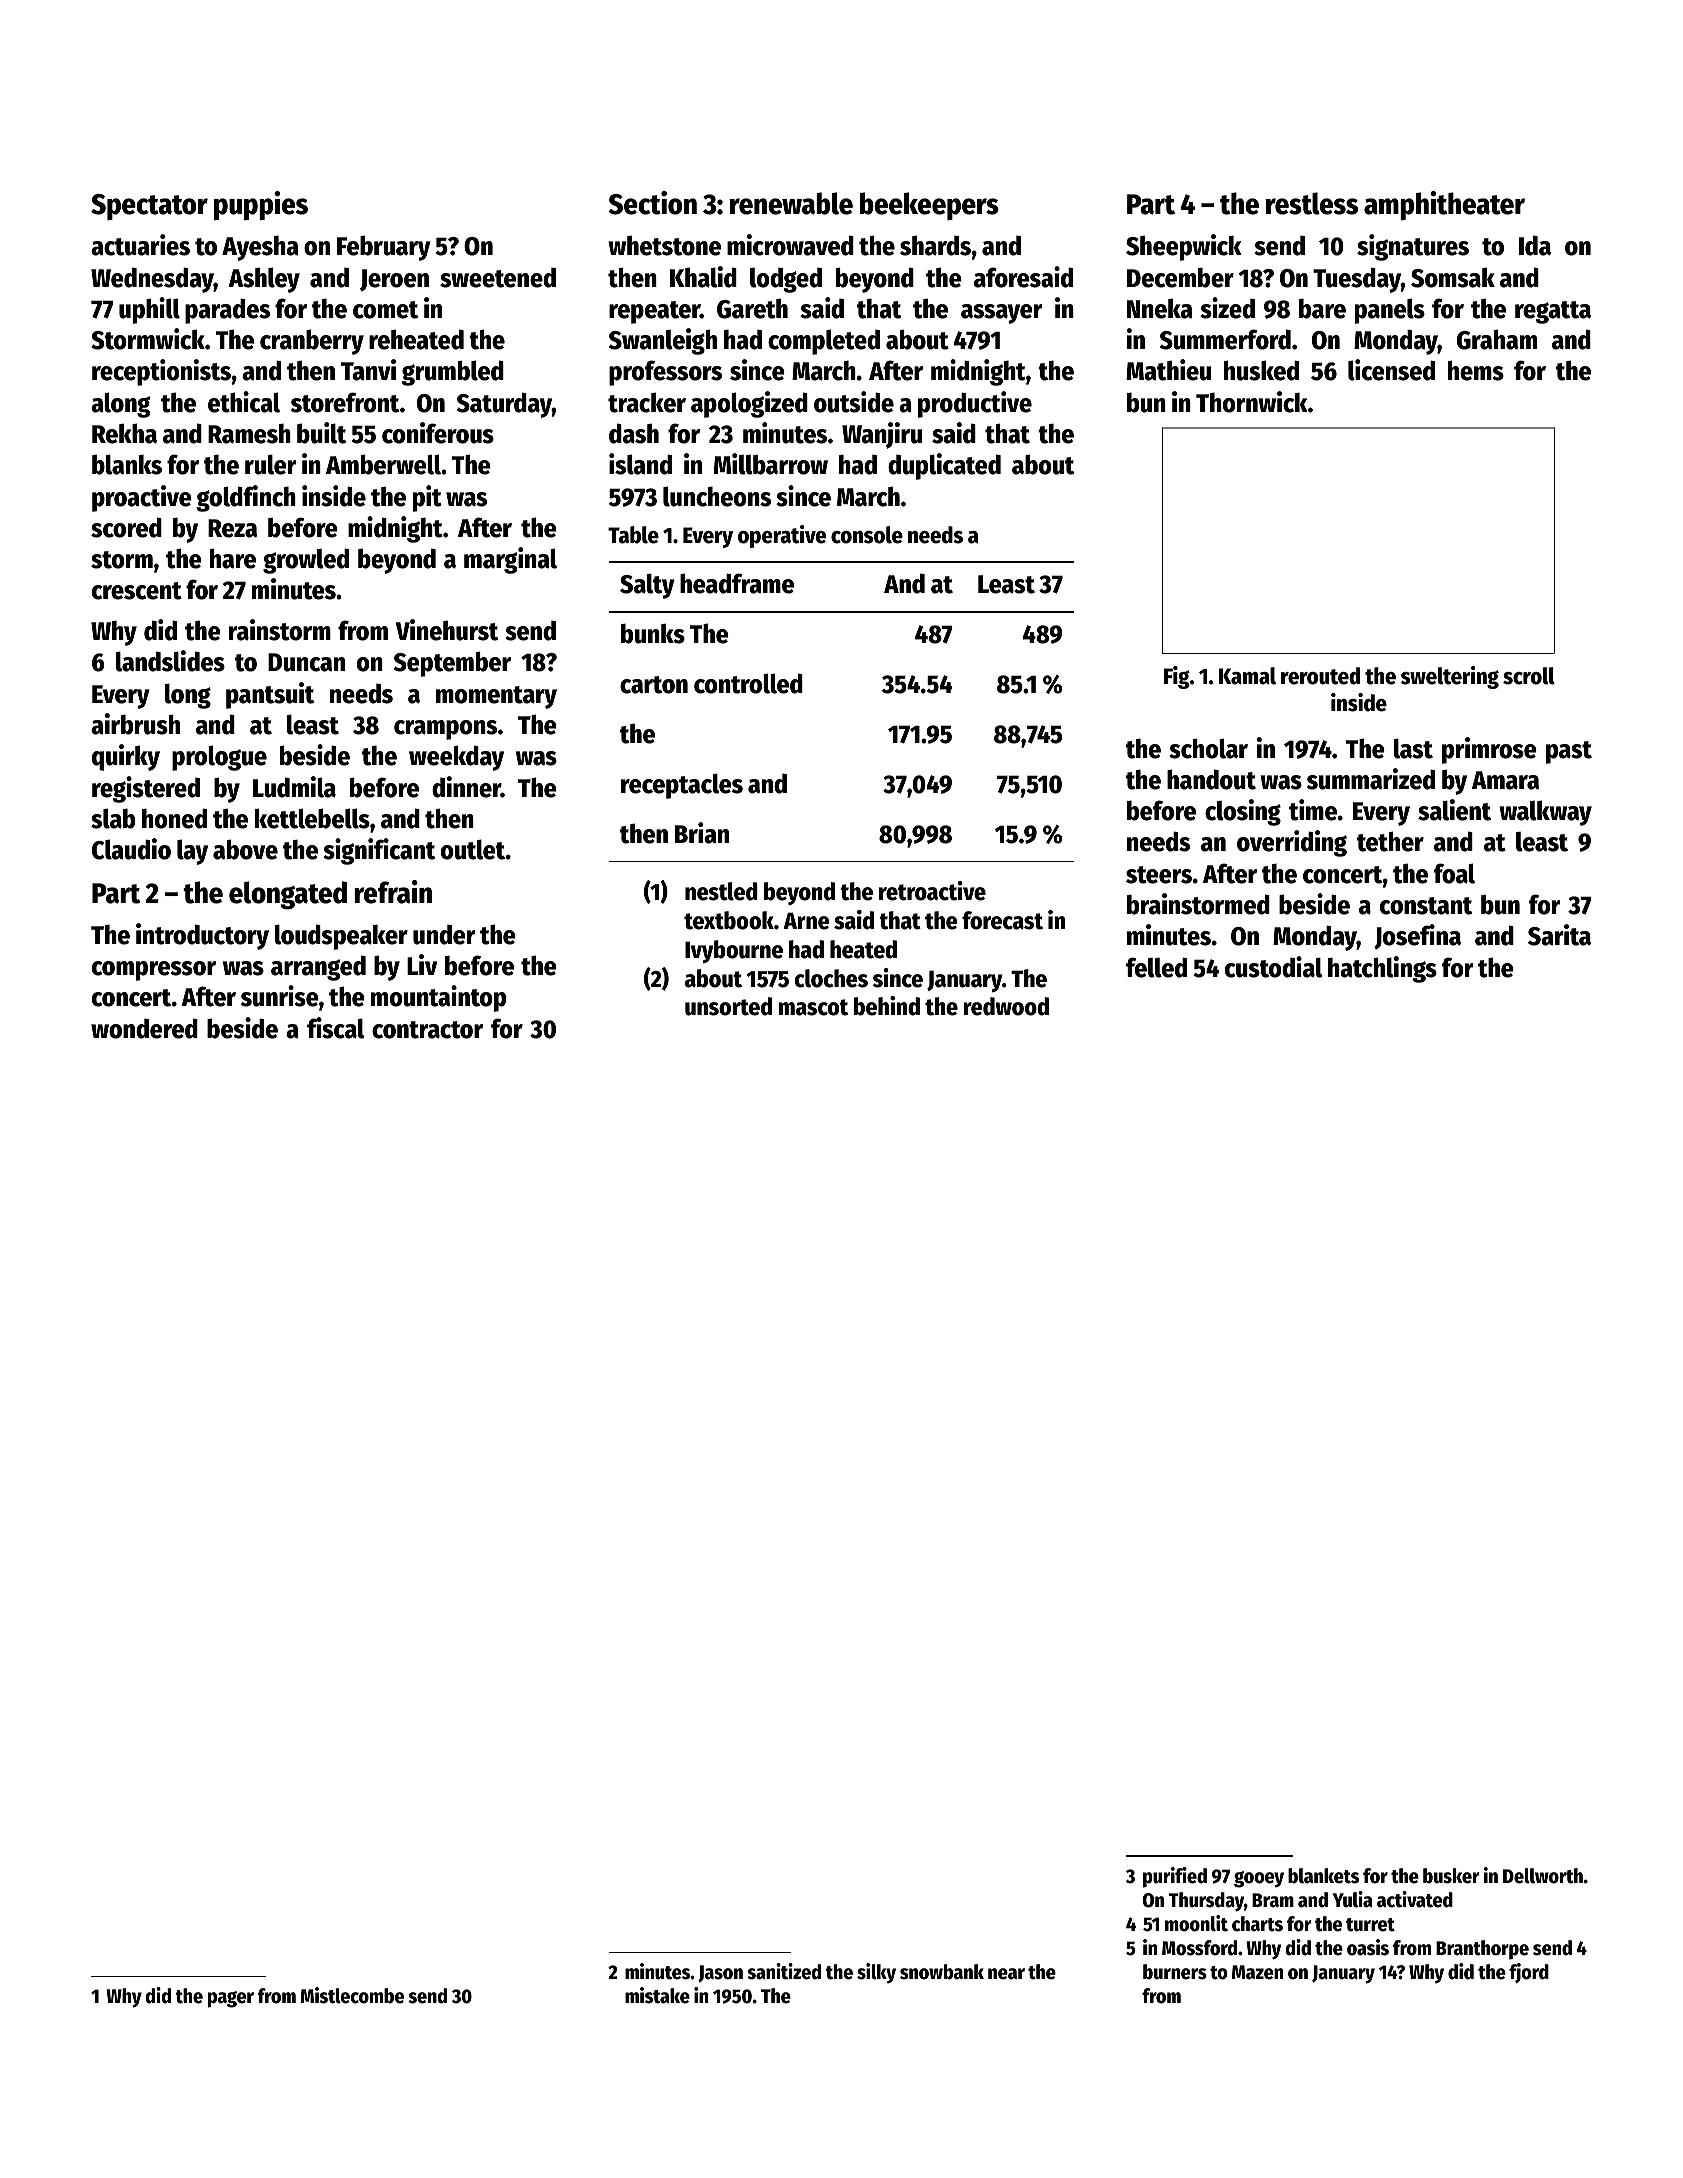  Describe the element at coordinates (791, 203) in the document. I see `renewable` at that location.
